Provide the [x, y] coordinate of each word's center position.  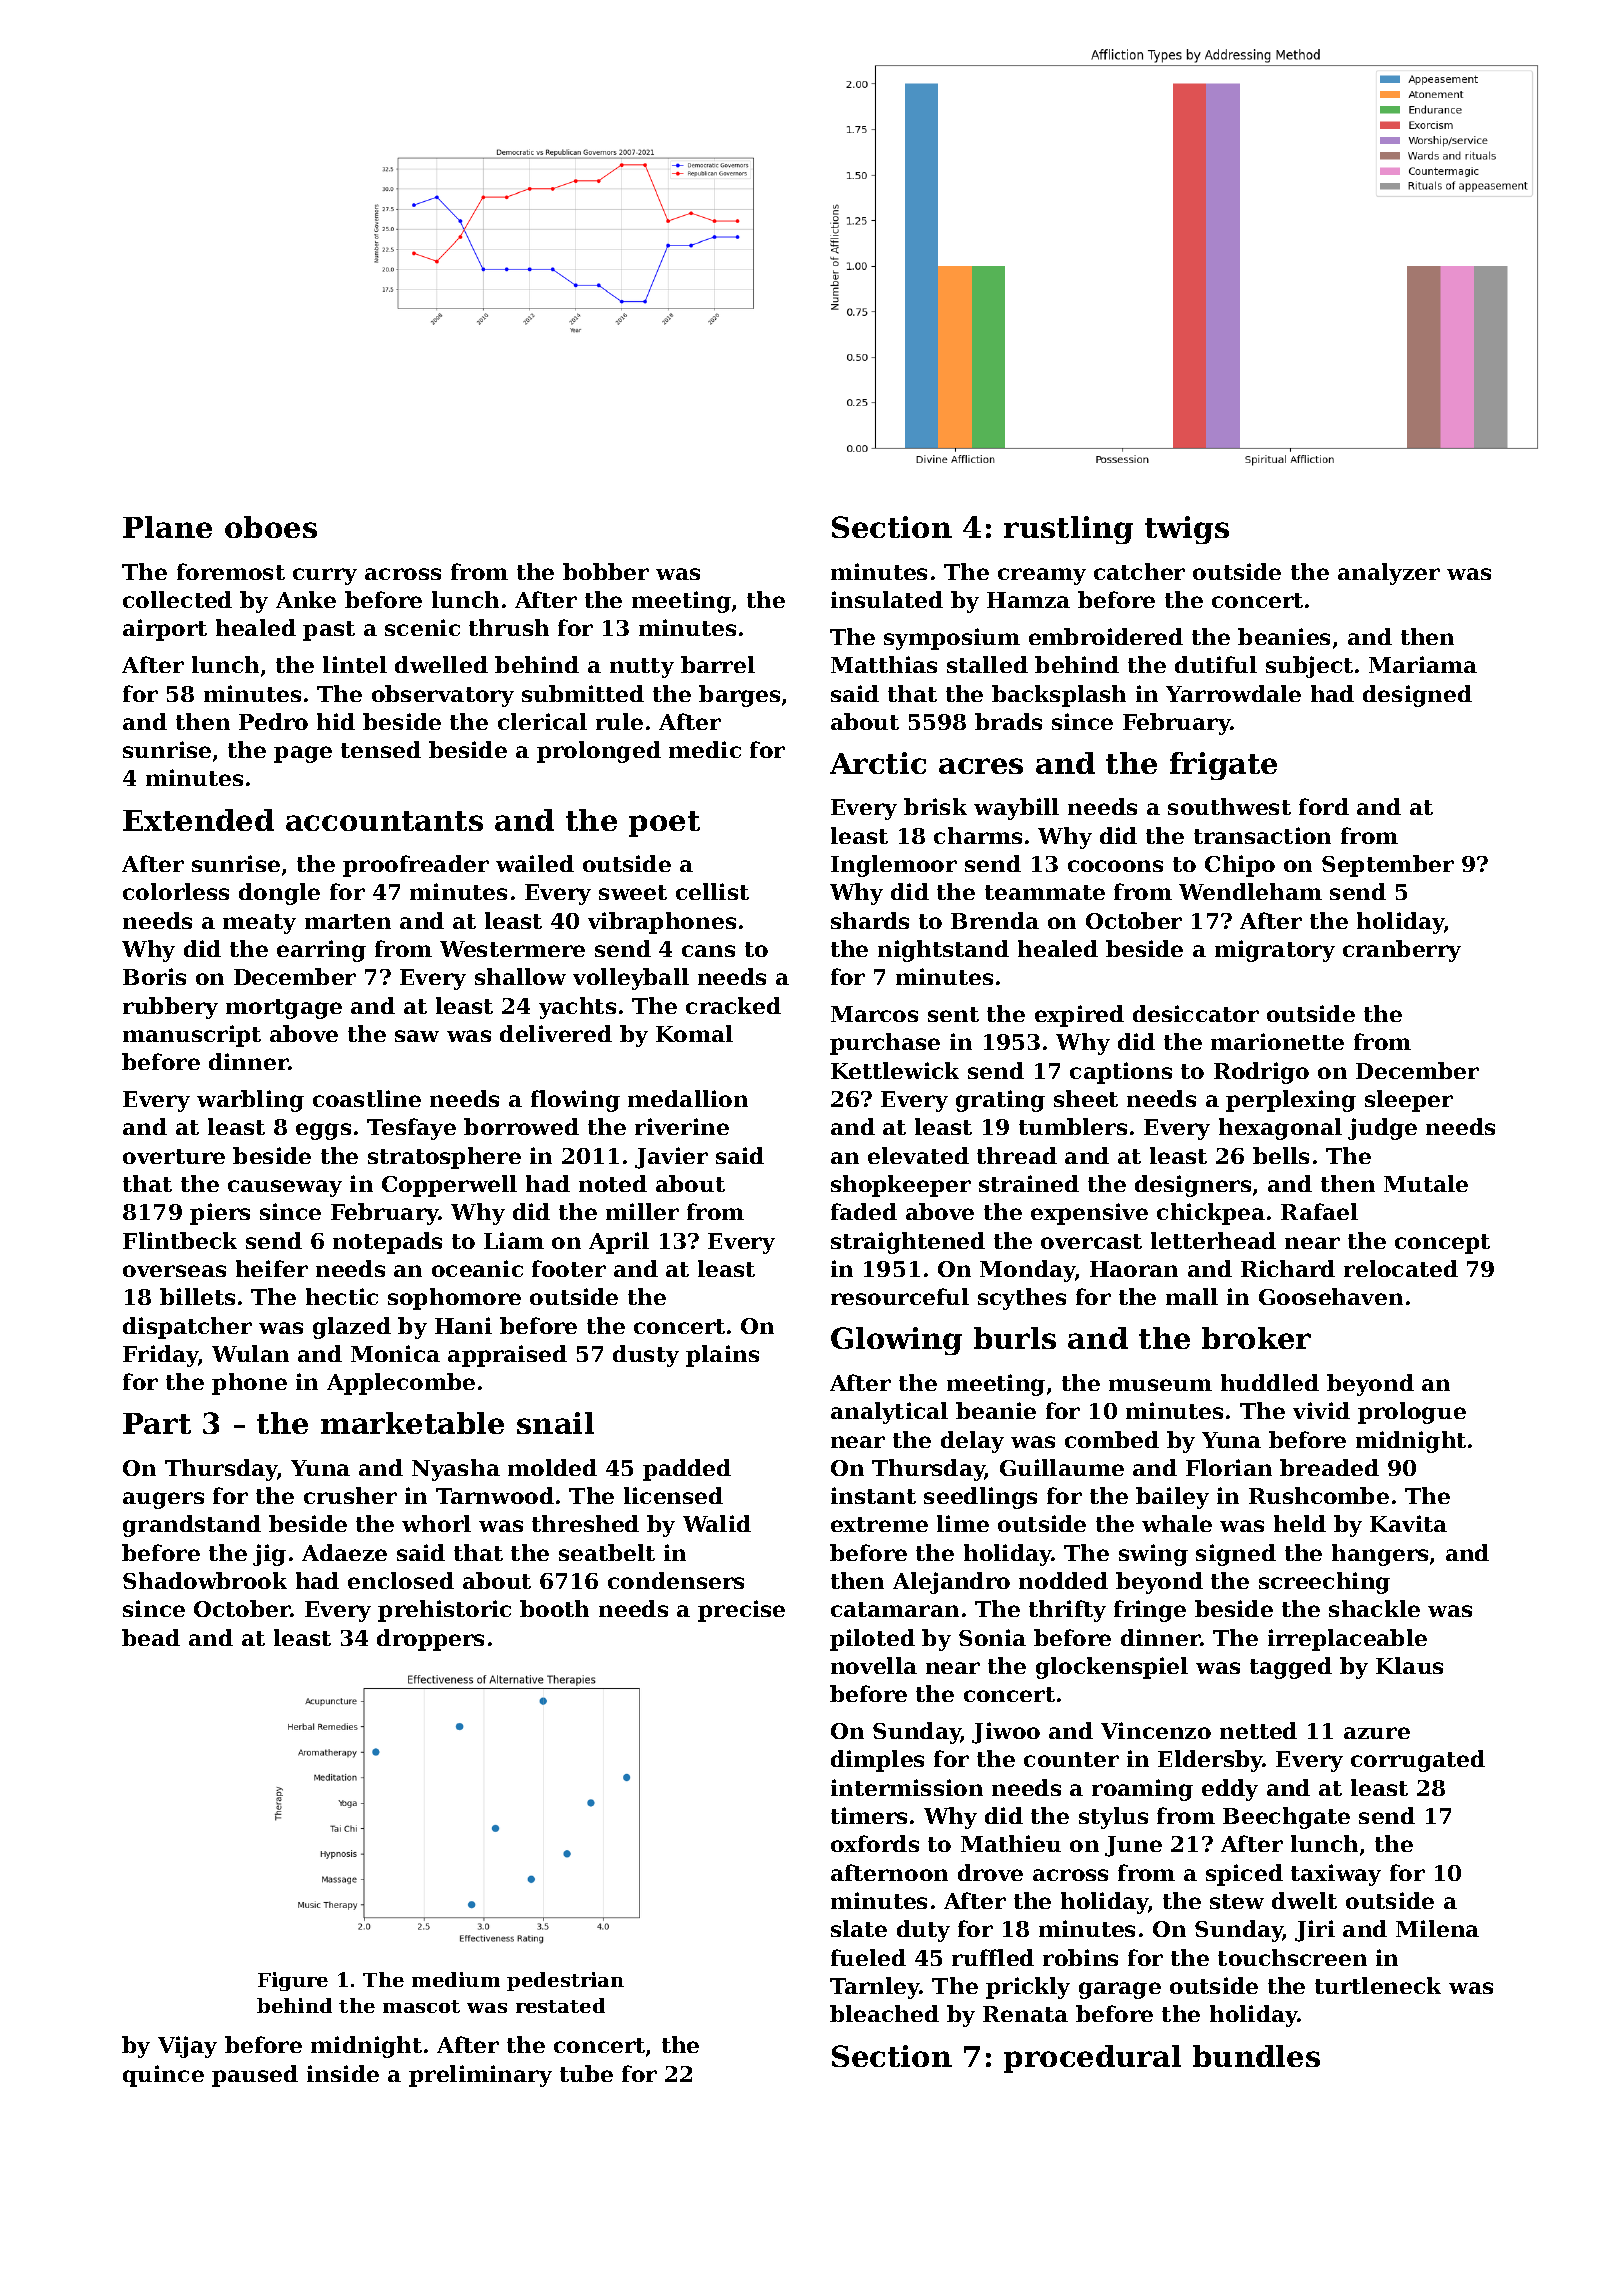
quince [163, 2076]
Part [157, 1423]
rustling [1068, 530]
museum [1160, 1385]
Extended [198, 820]
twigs [1187, 530]
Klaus [1409, 1665]
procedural [1092, 2059]
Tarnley [875, 1988]
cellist [712, 891]
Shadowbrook [205, 1580]
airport [165, 630]
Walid [717, 1523]
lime [963, 1523]
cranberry [1402, 951]
